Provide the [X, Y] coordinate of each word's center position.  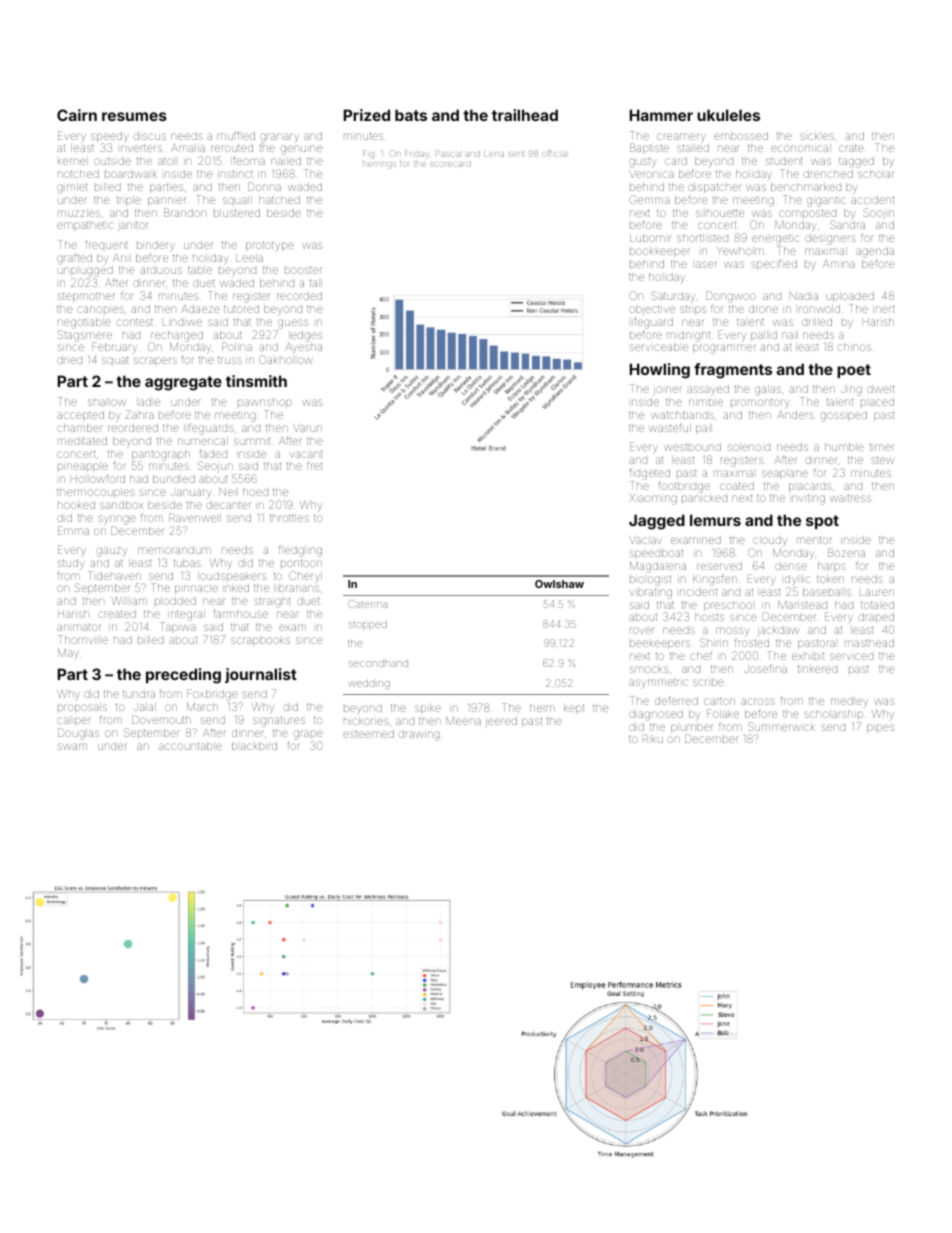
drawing [419, 735]
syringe [117, 520]
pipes [880, 728]
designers [830, 239]
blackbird [254, 746]
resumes [134, 116]
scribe [708, 682]
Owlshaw [559, 584]
